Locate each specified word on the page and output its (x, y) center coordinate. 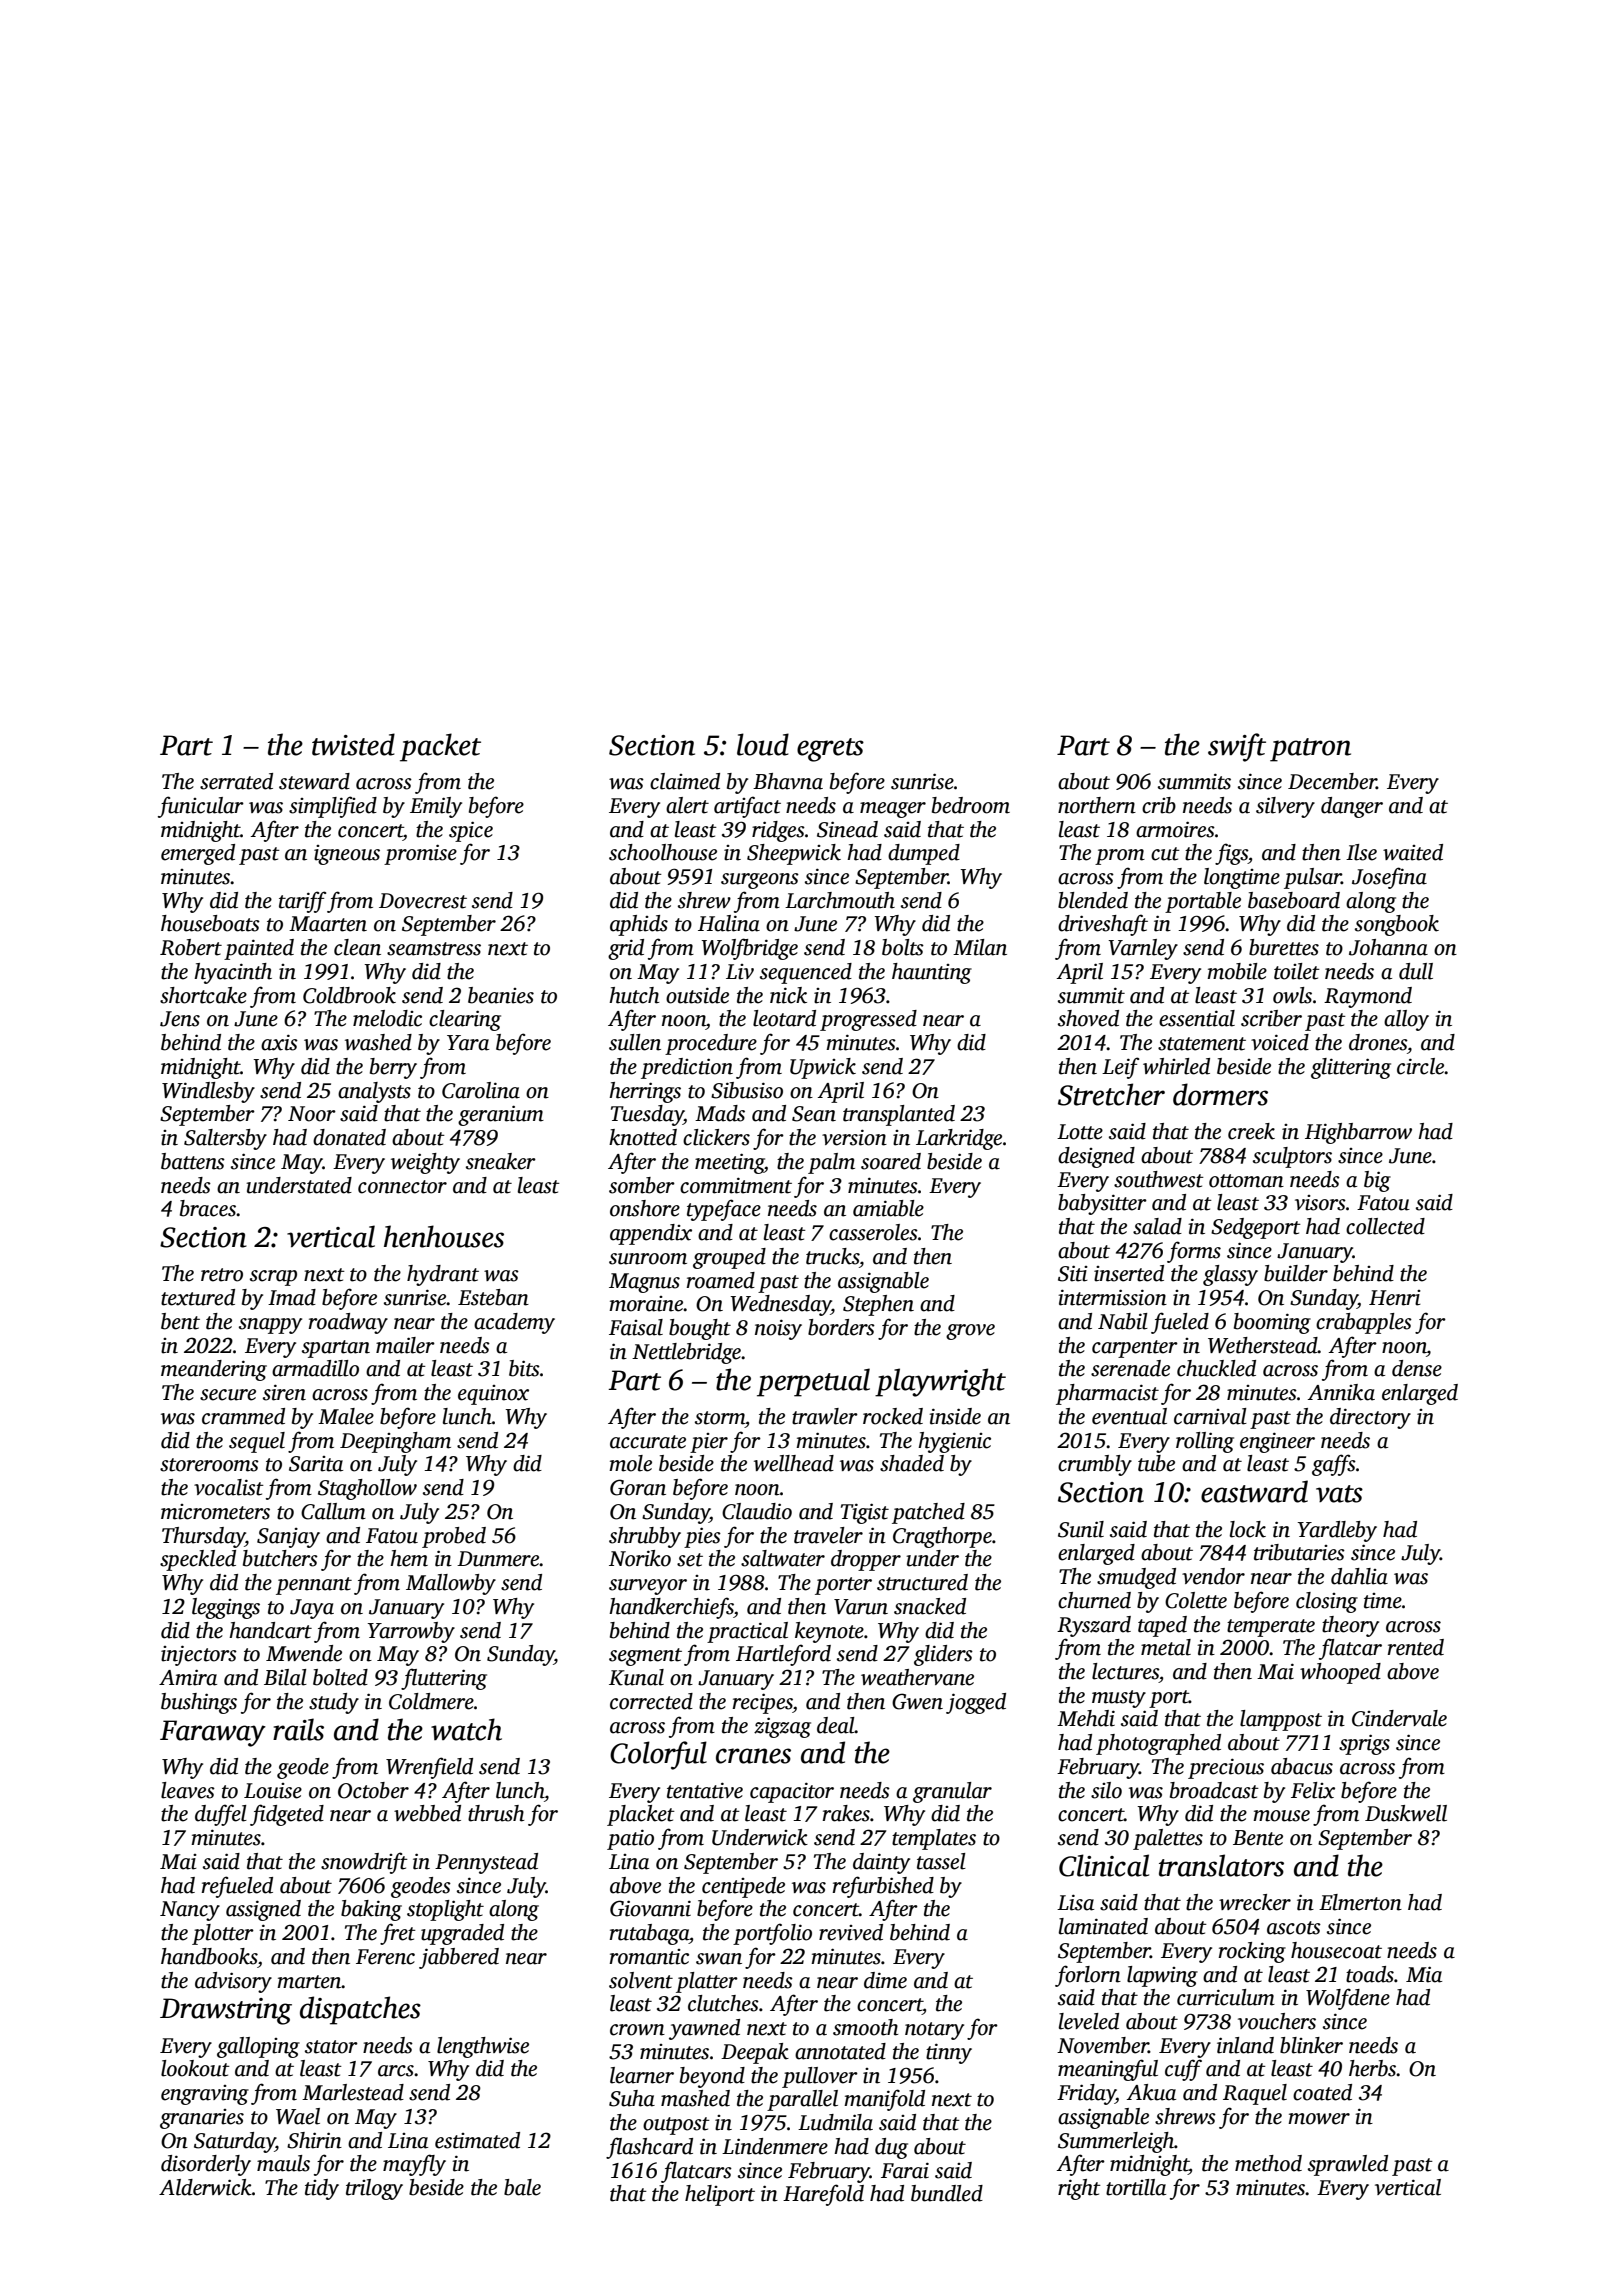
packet (440, 747)
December (1332, 781)
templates (934, 1839)
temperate (1271, 1628)
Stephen (878, 1305)
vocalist (229, 1487)
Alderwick (205, 2187)
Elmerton (1360, 1902)
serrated (236, 781)
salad (1157, 1226)
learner (642, 2075)
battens (193, 1161)
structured (922, 1582)
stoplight (445, 1910)
